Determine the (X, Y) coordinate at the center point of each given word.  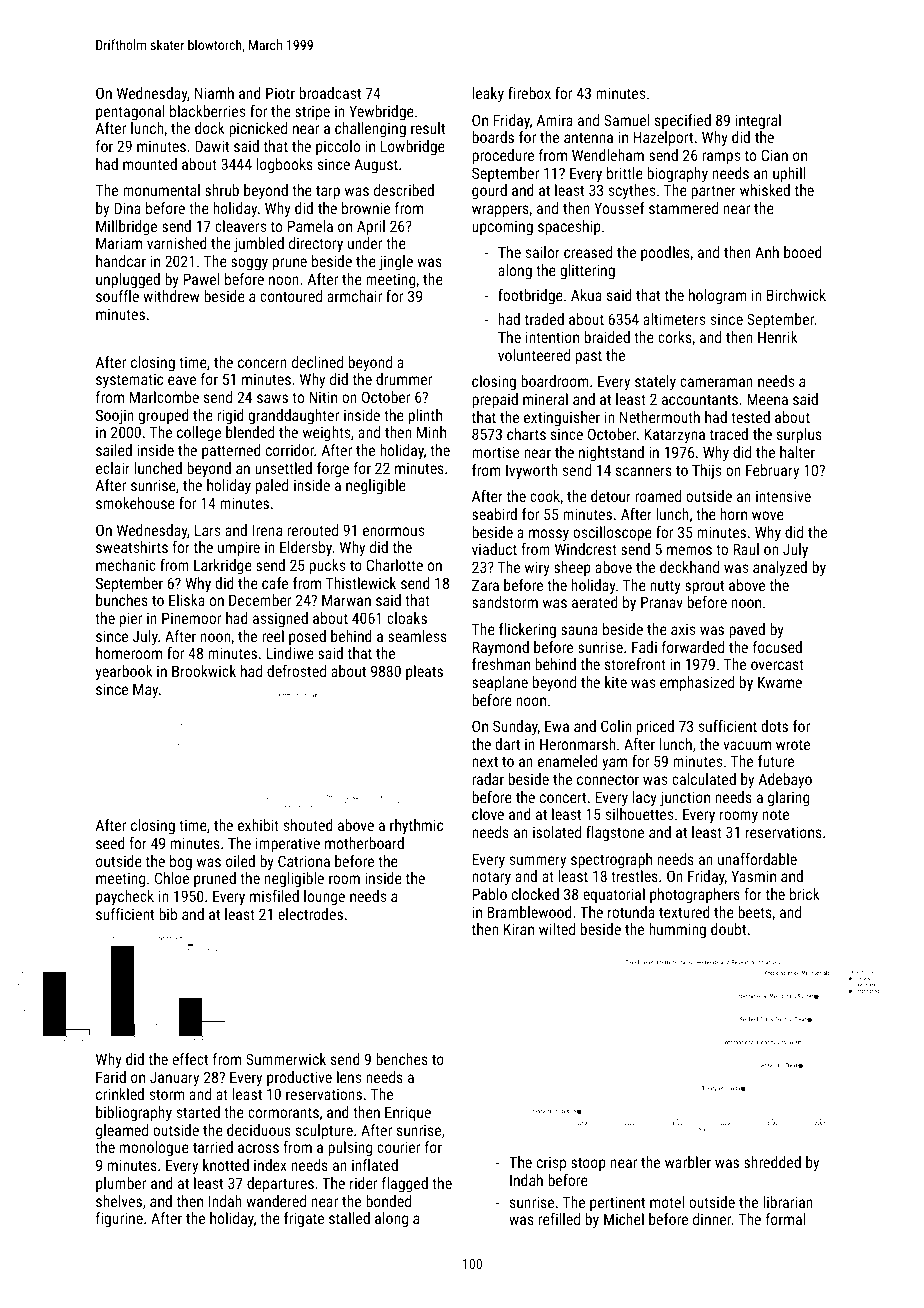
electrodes (310, 914)
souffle (117, 296)
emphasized (697, 683)
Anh (767, 252)
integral (758, 122)
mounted (150, 164)
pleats (424, 672)
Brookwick (204, 671)
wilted (557, 929)
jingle (396, 263)
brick (804, 894)
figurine (119, 1220)
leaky (488, 95)
